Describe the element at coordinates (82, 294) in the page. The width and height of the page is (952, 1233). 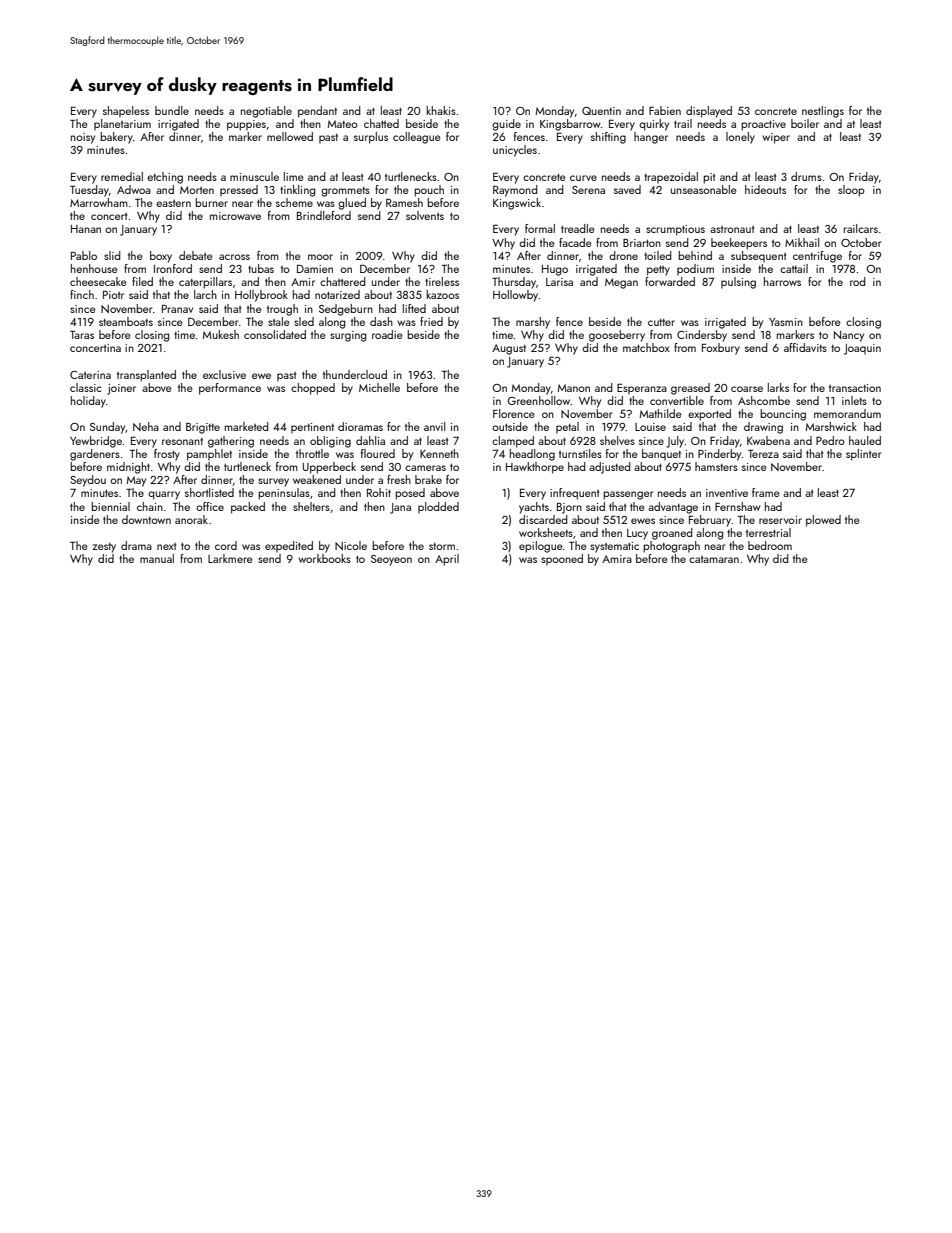
I see `finch` at that location.
